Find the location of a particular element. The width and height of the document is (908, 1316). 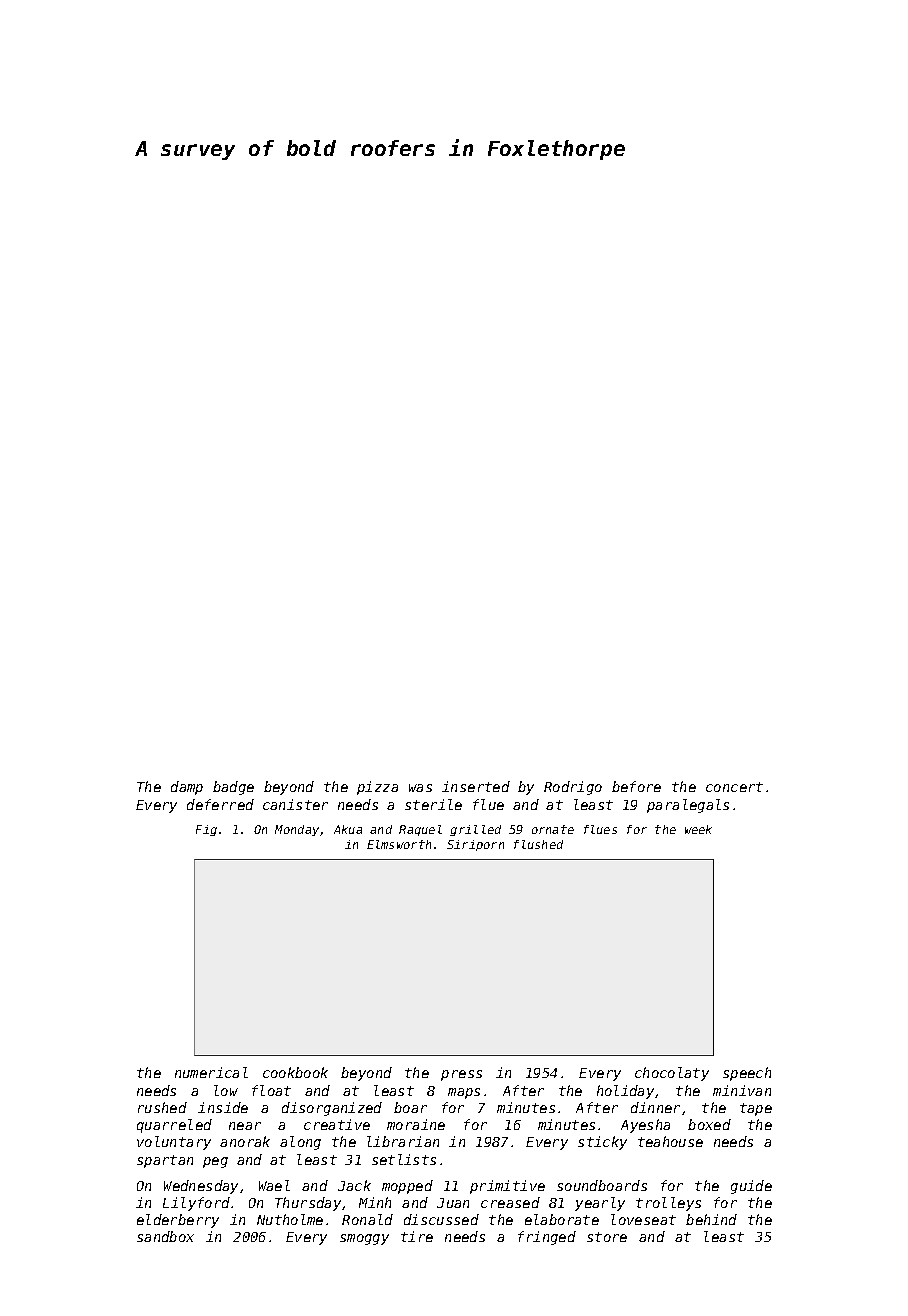

before is located at coordinates (636, 786).
